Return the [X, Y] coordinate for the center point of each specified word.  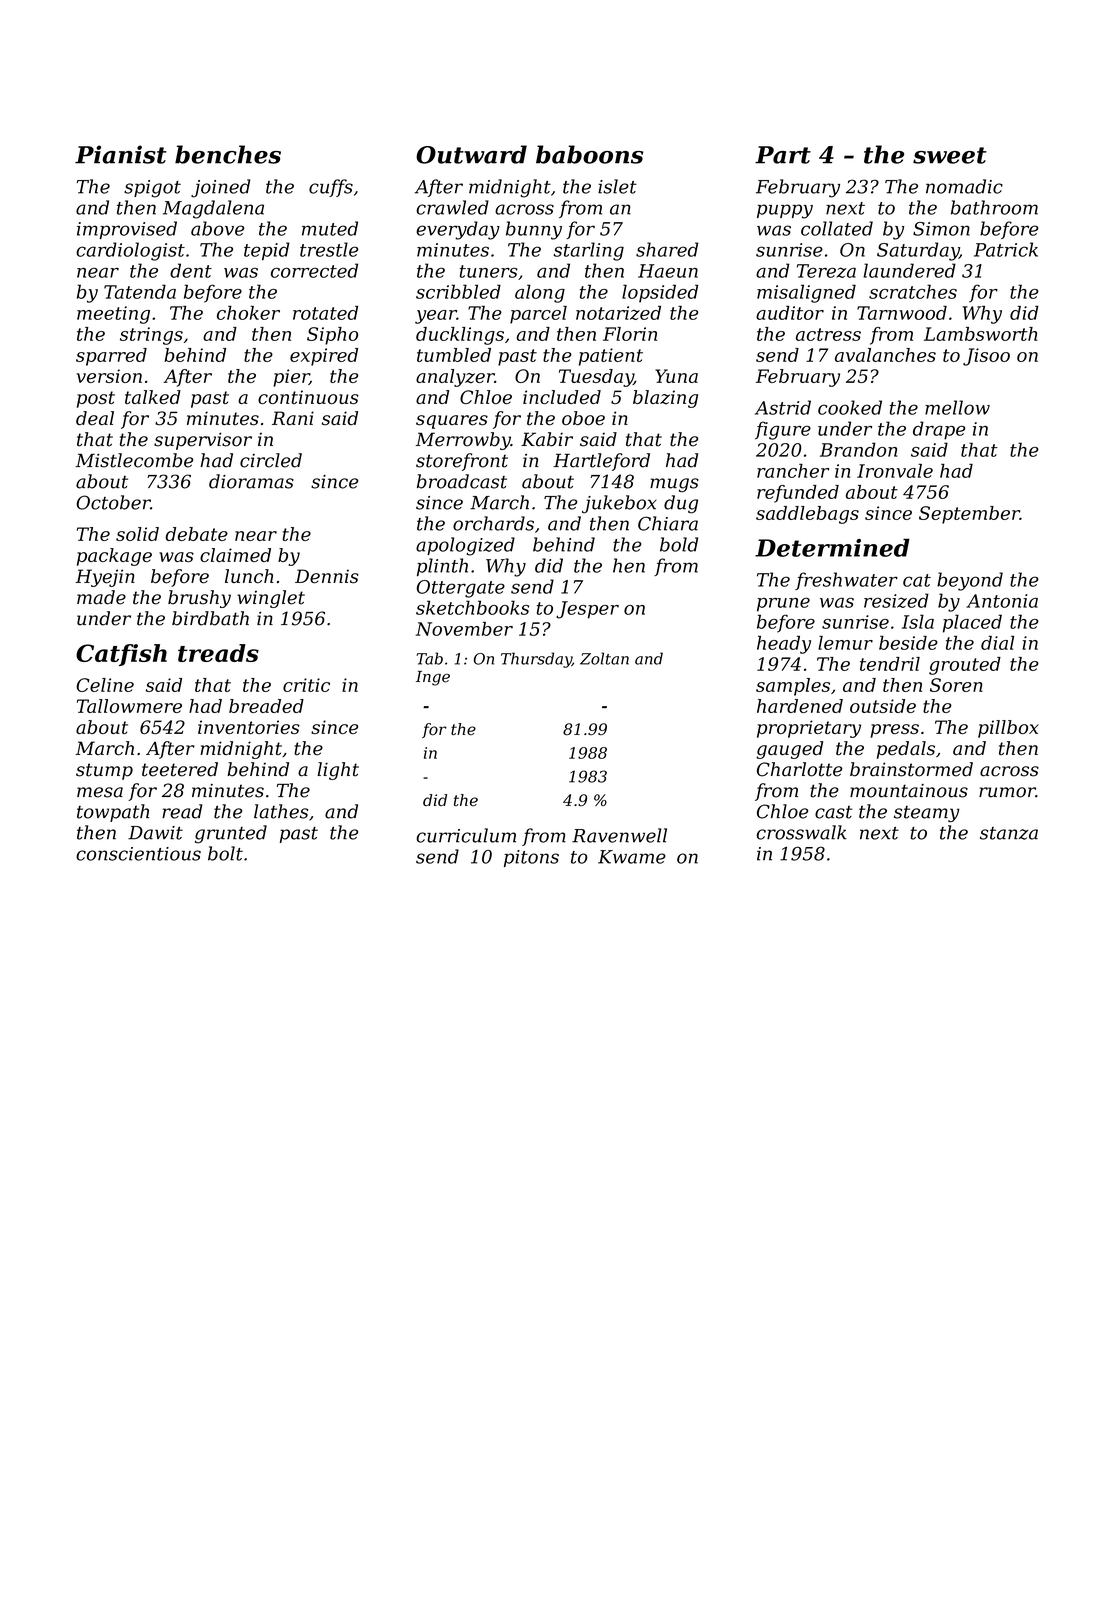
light [338, 771]
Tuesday [596, 378]
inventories [249, 727]
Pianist [121, 154]
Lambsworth [981, 334]
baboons [589, 154]
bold [679, 544]
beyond [970, 581]
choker [248, 312]
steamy [927, 814]
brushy [199, 599]
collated [837, 228]
